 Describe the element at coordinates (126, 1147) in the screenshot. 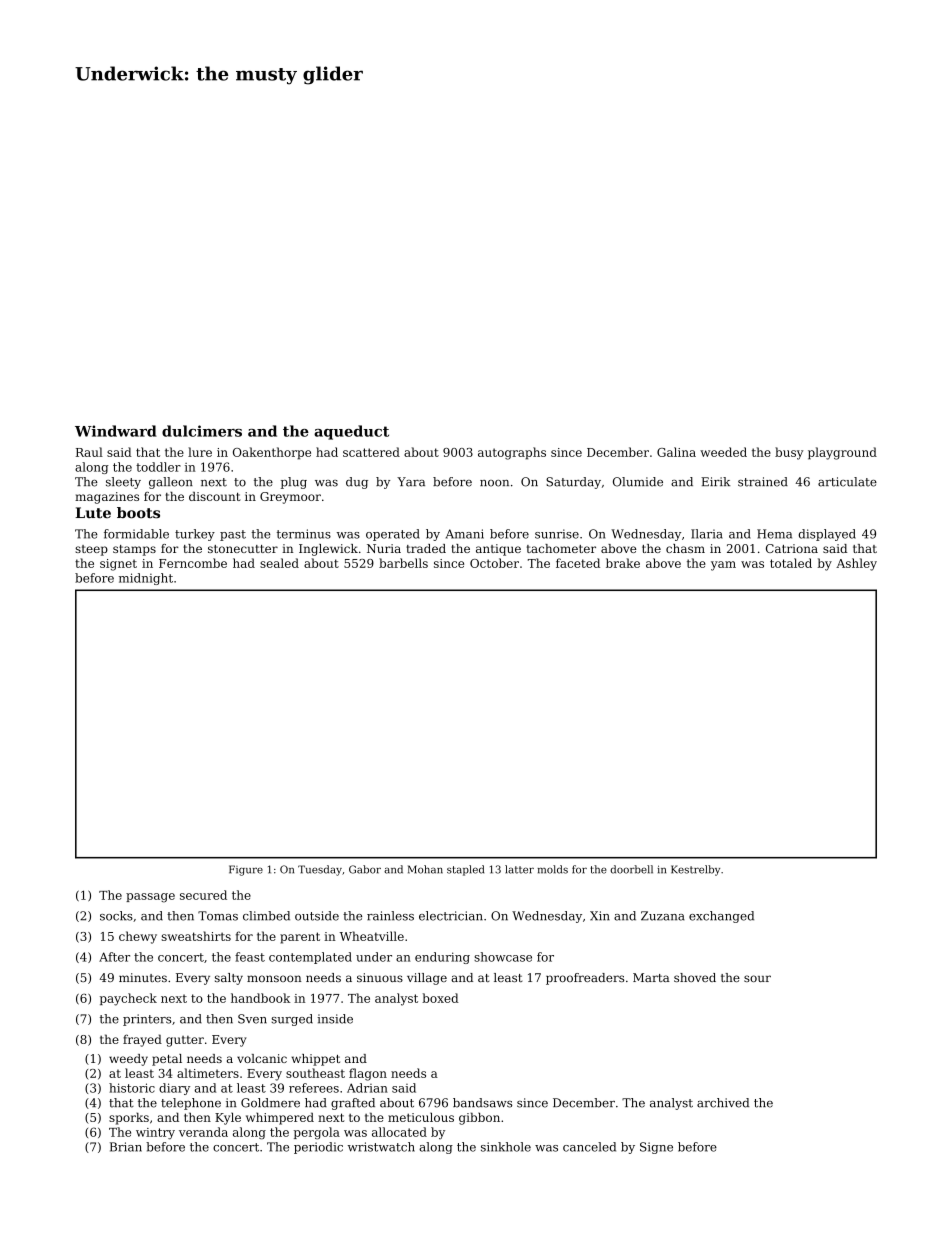

I see `Brian` at that location.
